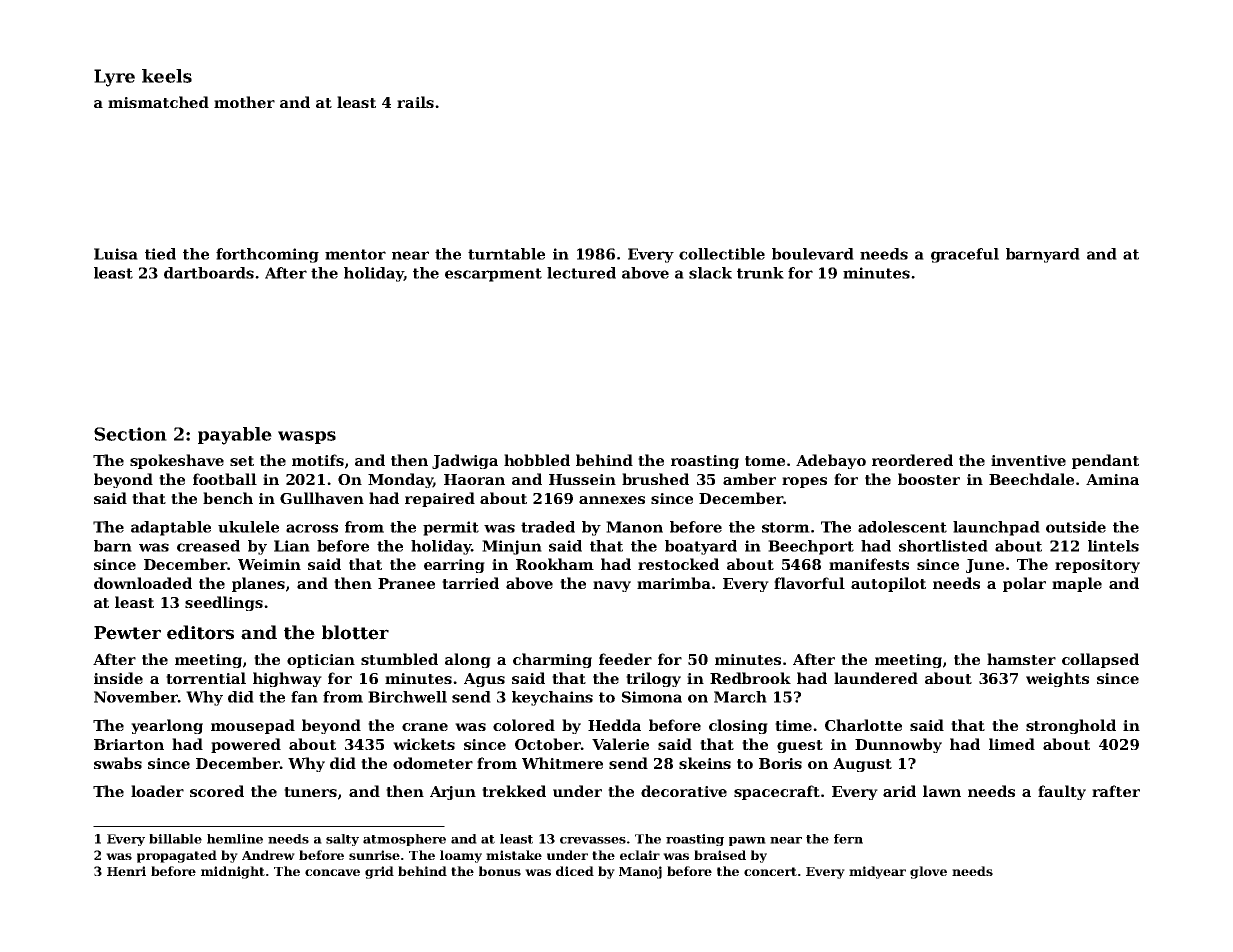 This screenshot has height=952, width=1233. Describe the element at coordinates (415, 102) in the screenshot. I see `rails` at that location.
